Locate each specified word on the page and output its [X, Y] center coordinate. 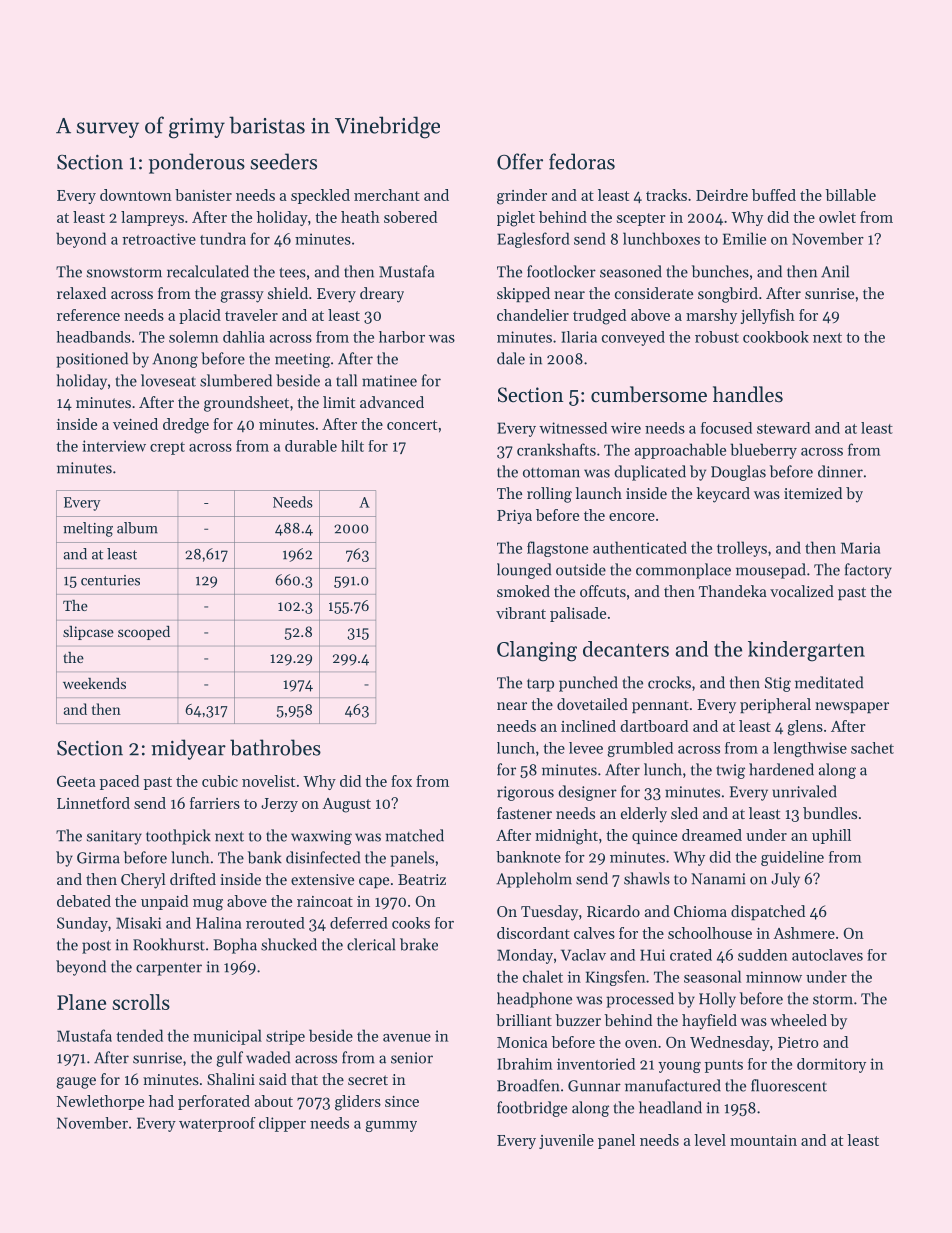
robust [717, 337]
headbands [94, 337]
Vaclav [583, 955]
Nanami [718, 879]
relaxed [81, 293]
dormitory [831, 1065]
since [402, 1101]
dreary [382, 295]
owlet [837, 217]
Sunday [82, 924]
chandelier [533, 315]
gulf [229, 1059]
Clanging [537, 651]
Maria [860, 548]
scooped [144, 633]
